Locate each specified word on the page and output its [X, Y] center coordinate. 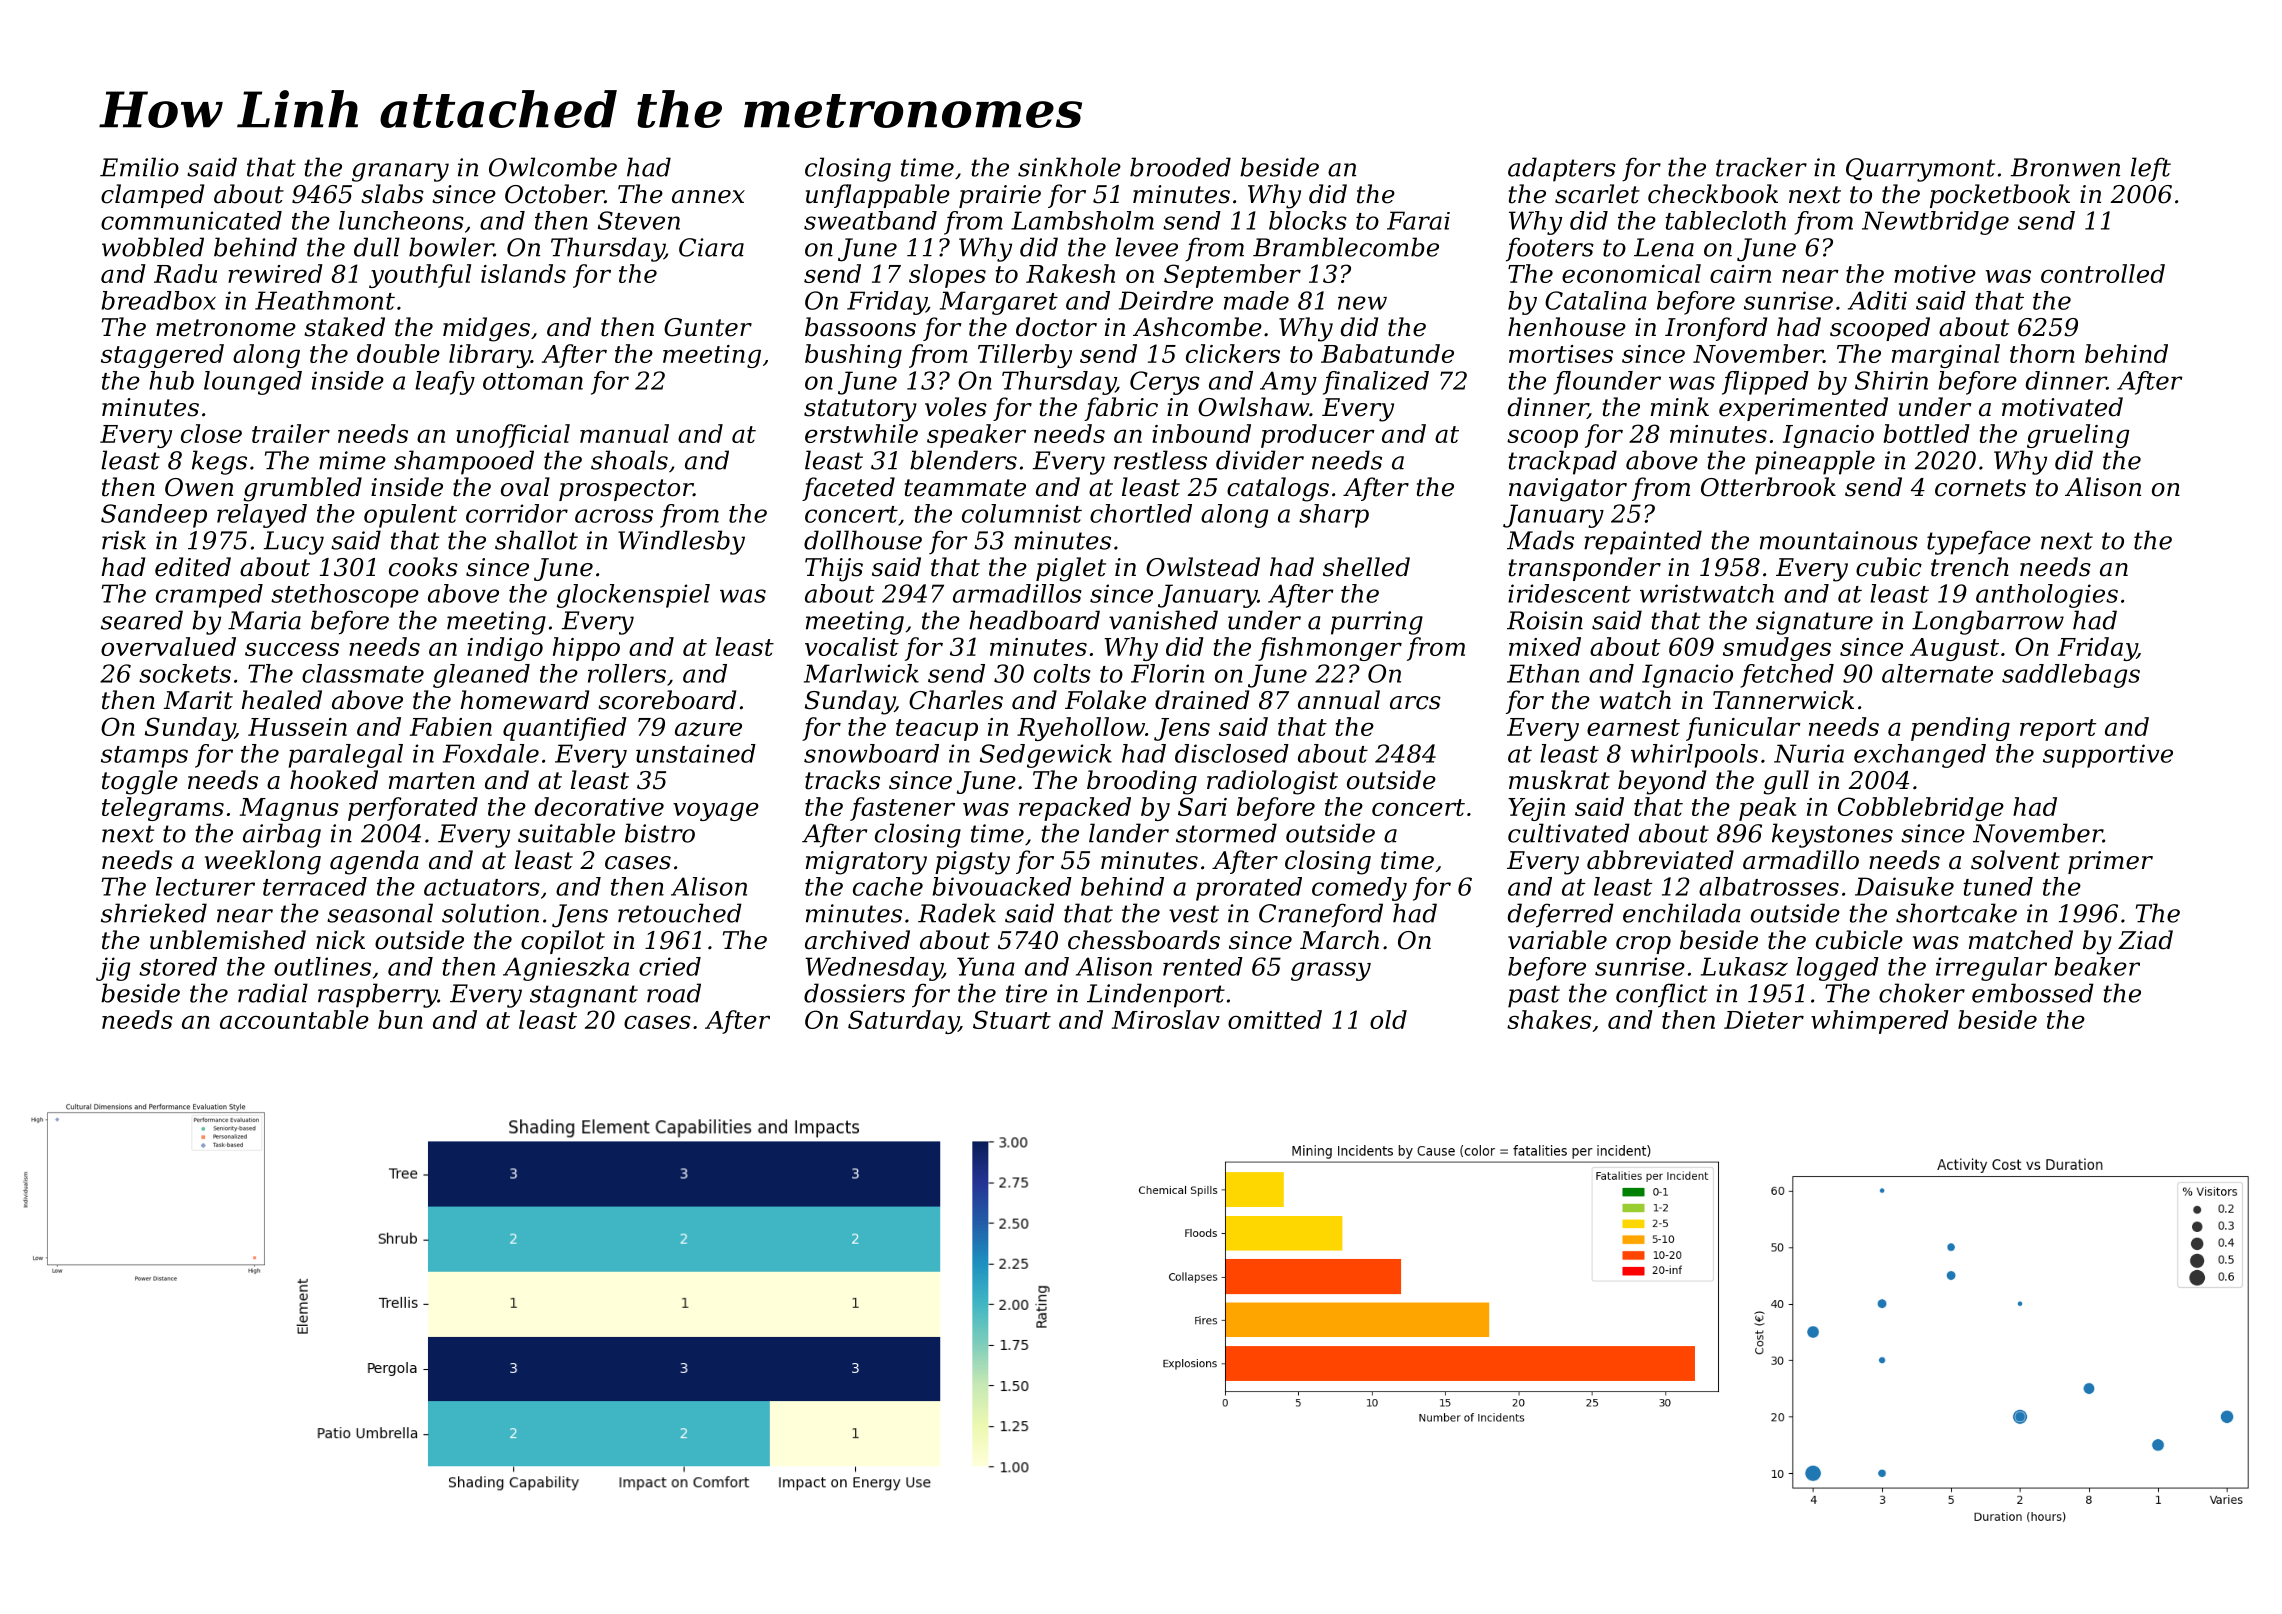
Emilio [139, 167]
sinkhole [1069, 167]
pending [1960, 729]
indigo [505, 649]
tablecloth [1725, 220]
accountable [294, 1019]
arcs [1415, 703]
